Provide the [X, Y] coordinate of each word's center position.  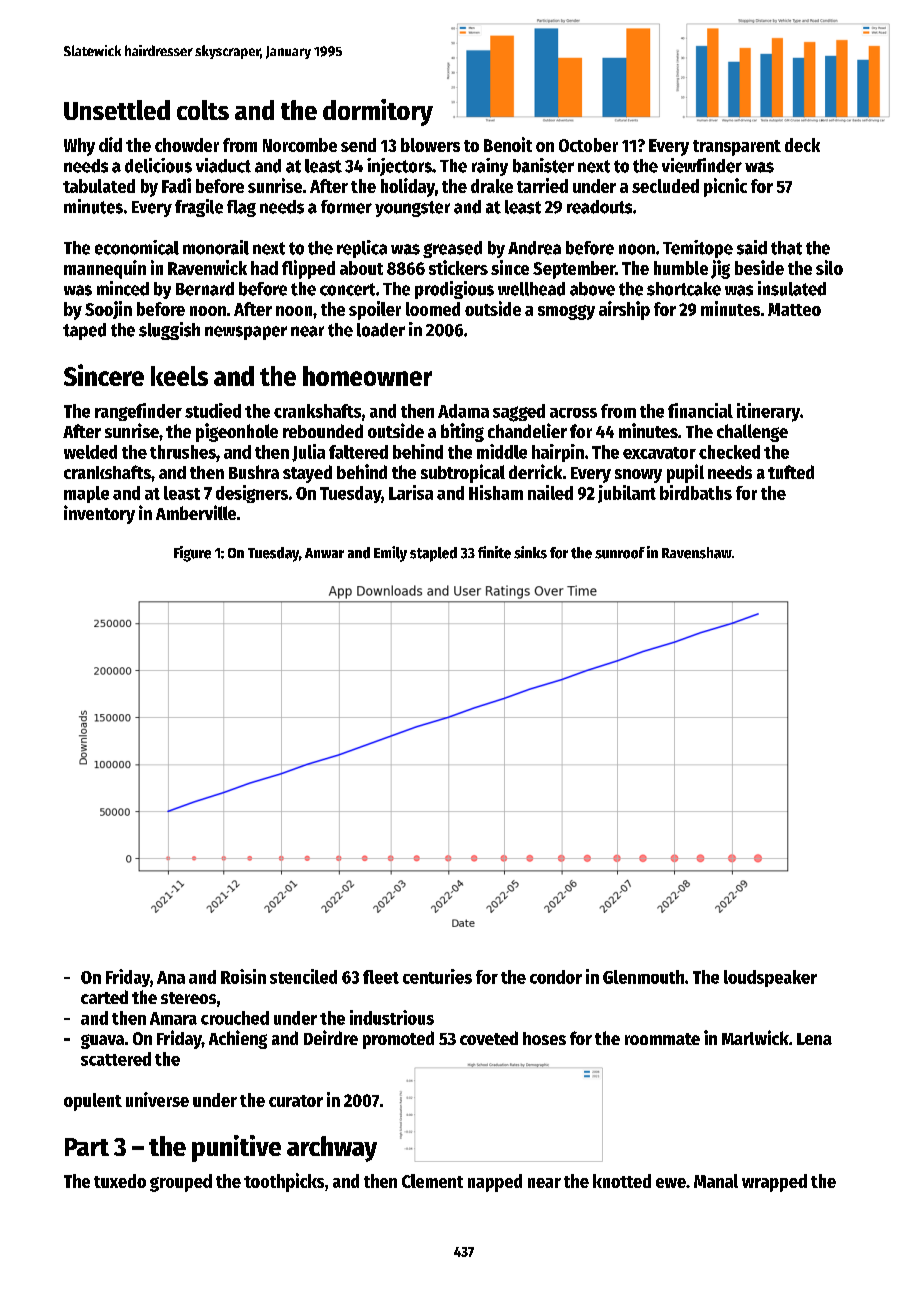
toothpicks [284, 1182]
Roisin [243, 976]
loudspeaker [770, 978]
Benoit [508, 144]
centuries [437, 976]
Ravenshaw [697, 553]
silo [829, 267]
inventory [99, 514]
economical [137, 247]
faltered [358, 452]
